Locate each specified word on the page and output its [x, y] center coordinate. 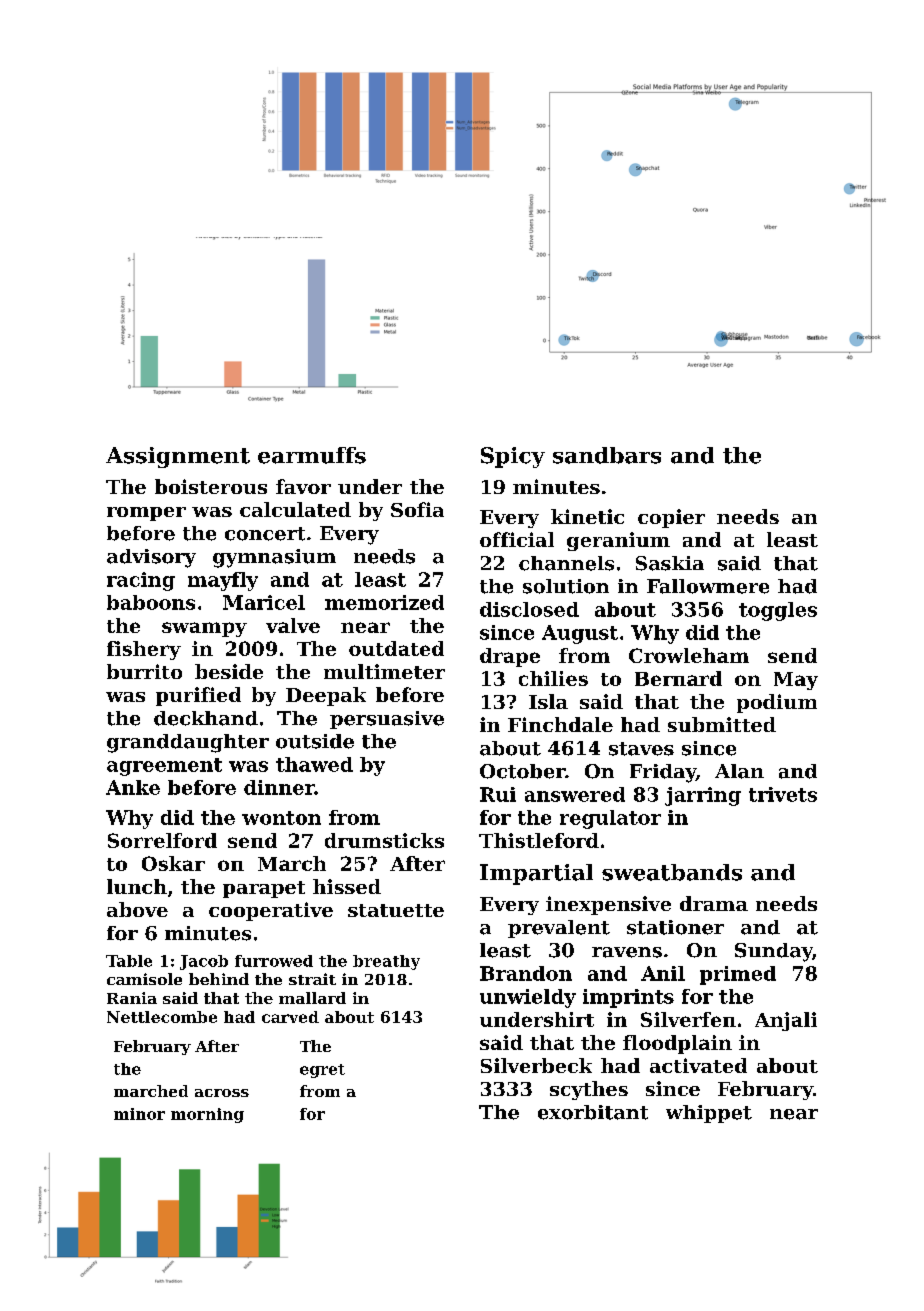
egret [322, 1071]
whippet [709, 1114]
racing [141, 581]
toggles [778, 611]
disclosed [529, 609]
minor [139, 1114]
